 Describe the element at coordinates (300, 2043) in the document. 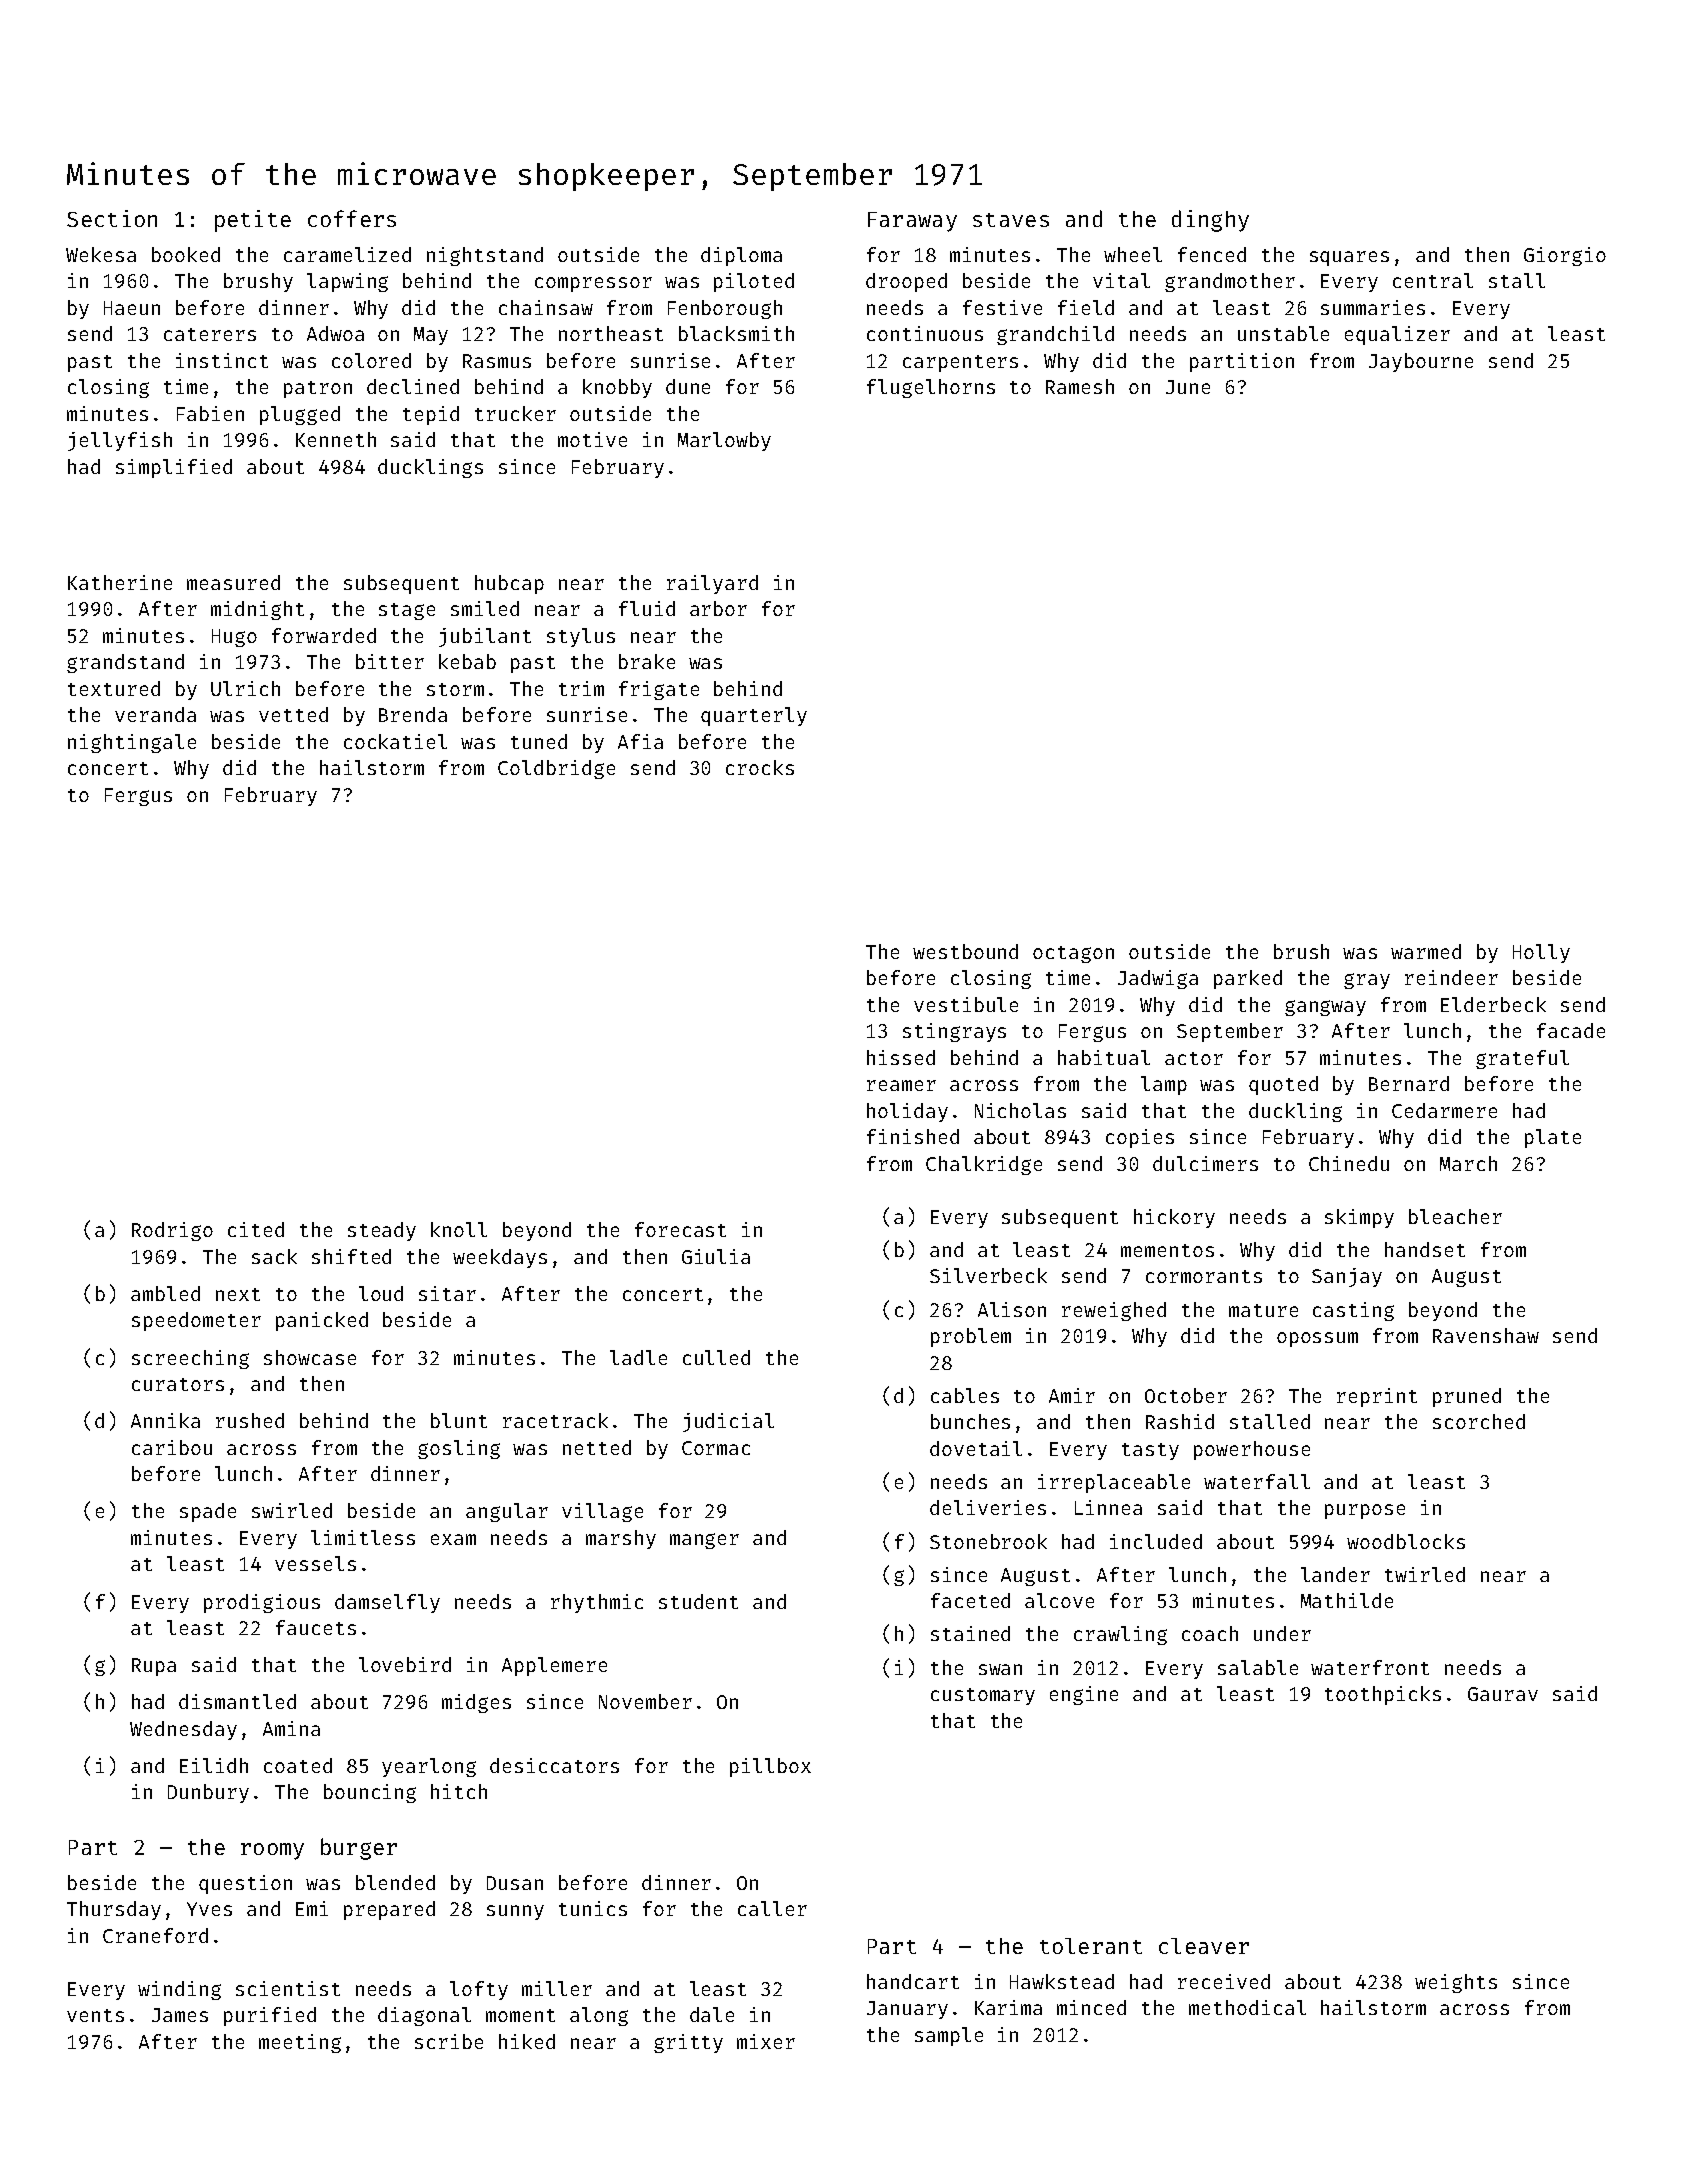

I see `meeting` at that location.
